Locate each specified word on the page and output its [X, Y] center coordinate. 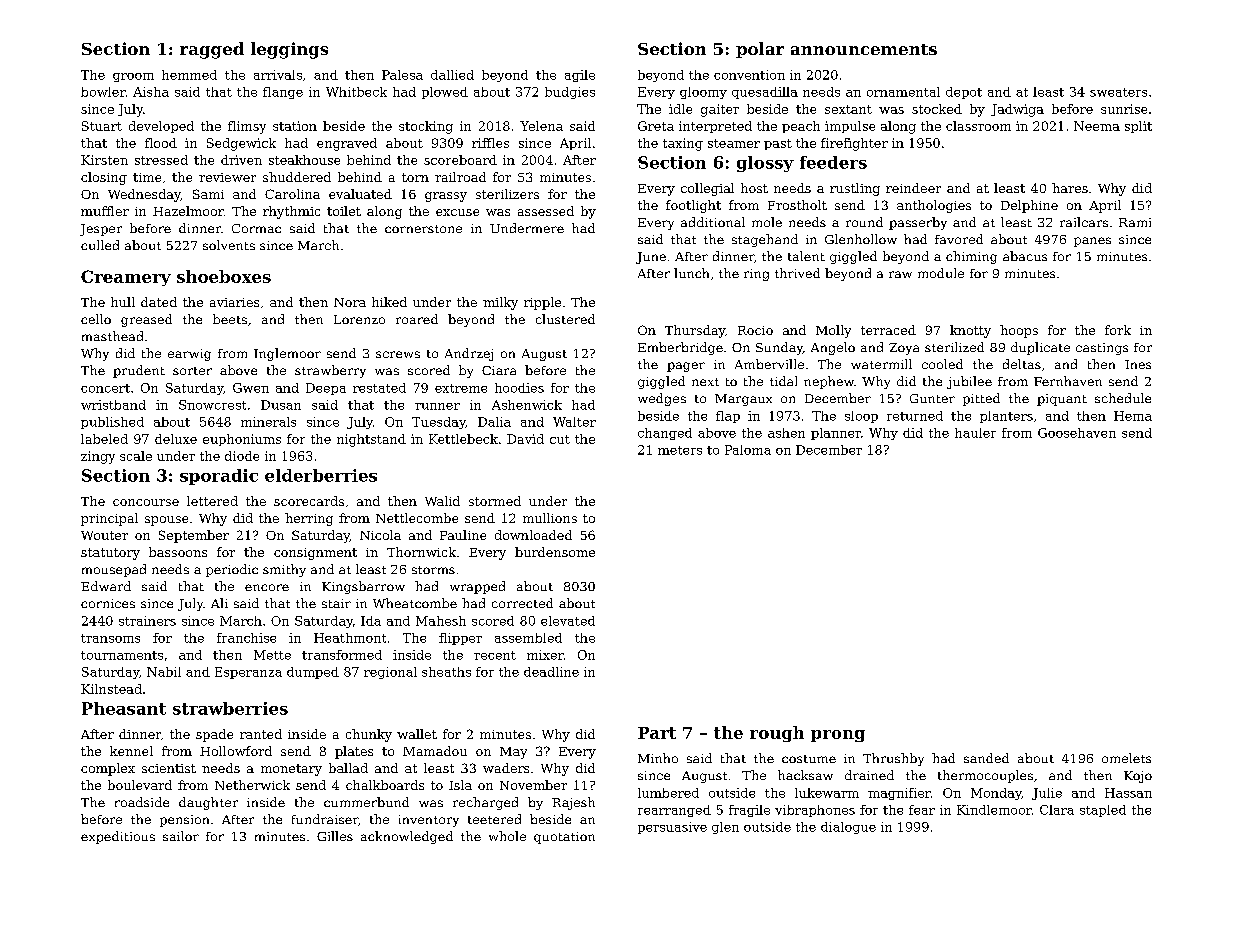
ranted [261, 734]
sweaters [1118, 92]
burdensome [555, 552]
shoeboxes [224, 276]
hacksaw [805, 775]
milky [500, 303]
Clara [1057, 810]
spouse [166, 521]
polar [760, 50]
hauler [975, 433]
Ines [1138, 364]
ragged [212, 50]
